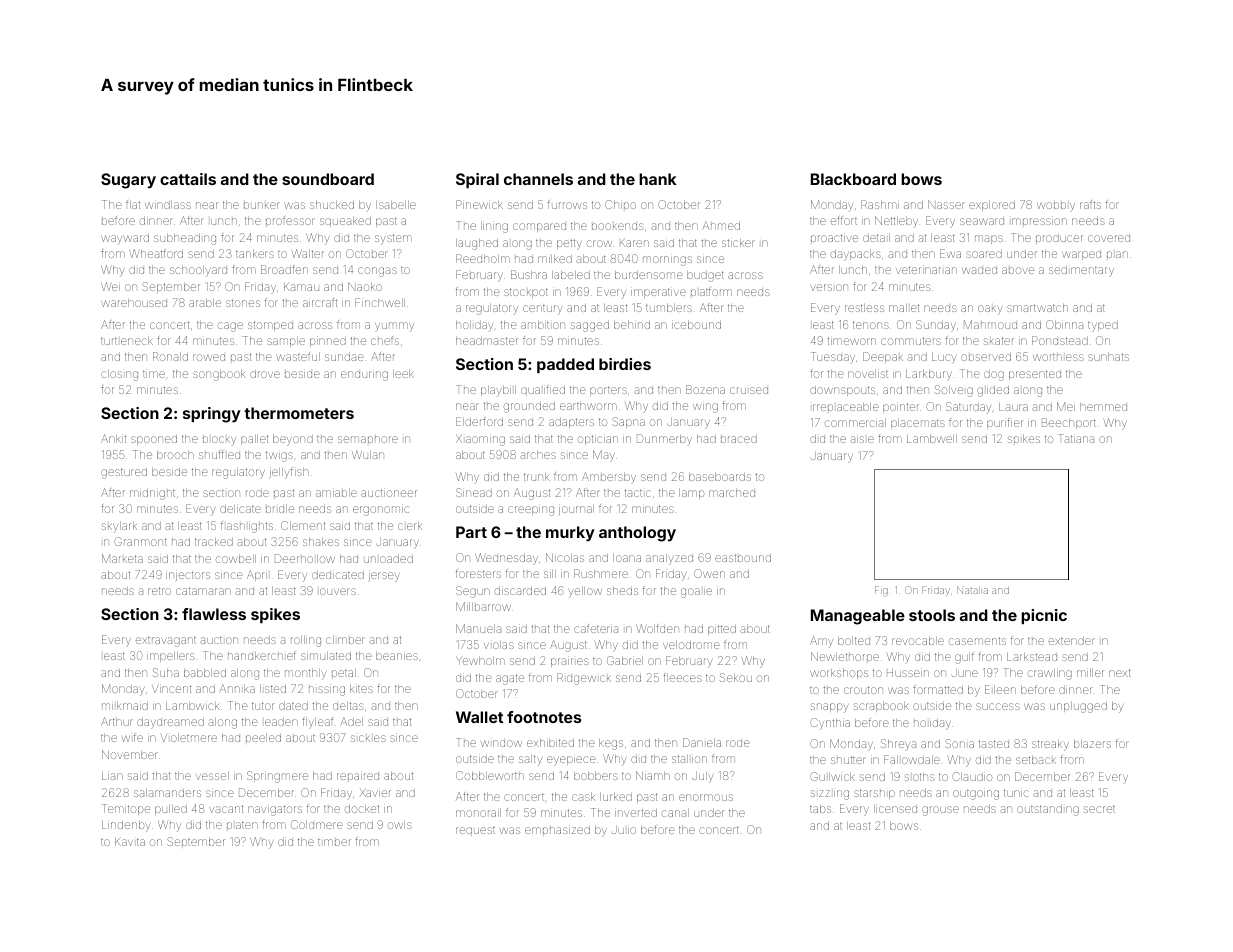  Describe the element at coordinates (159, 591) in the screenshot. I see `retro` at that location.
